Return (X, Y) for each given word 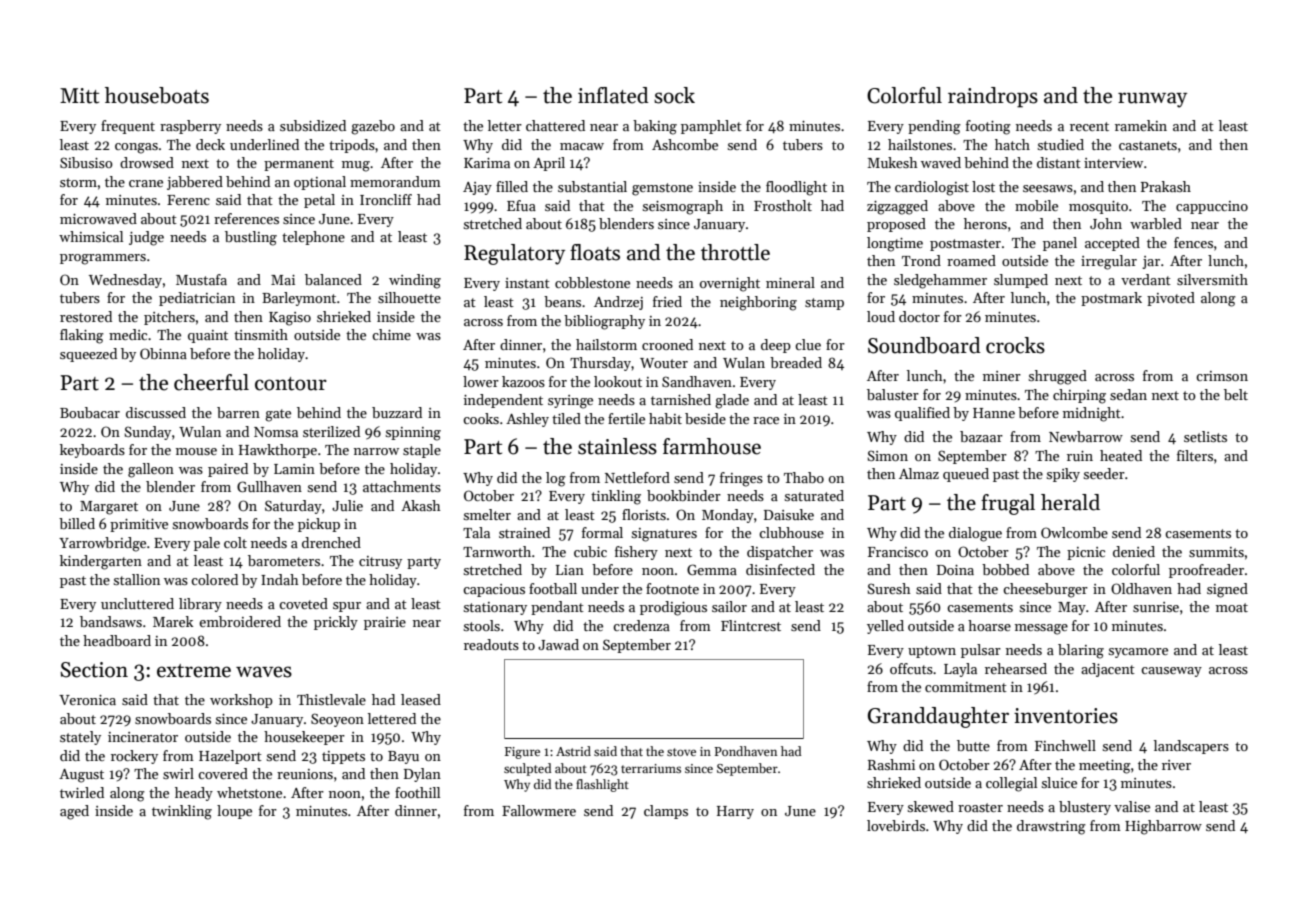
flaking (82, 336)
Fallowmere (539, 810)
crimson (1222, 376)
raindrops (993, 97)
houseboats (157, 95)
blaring (1081, 651)
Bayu (403, 757)
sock (674, 95)
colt (235, 542)
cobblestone (592, 282)
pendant (557, 608)
